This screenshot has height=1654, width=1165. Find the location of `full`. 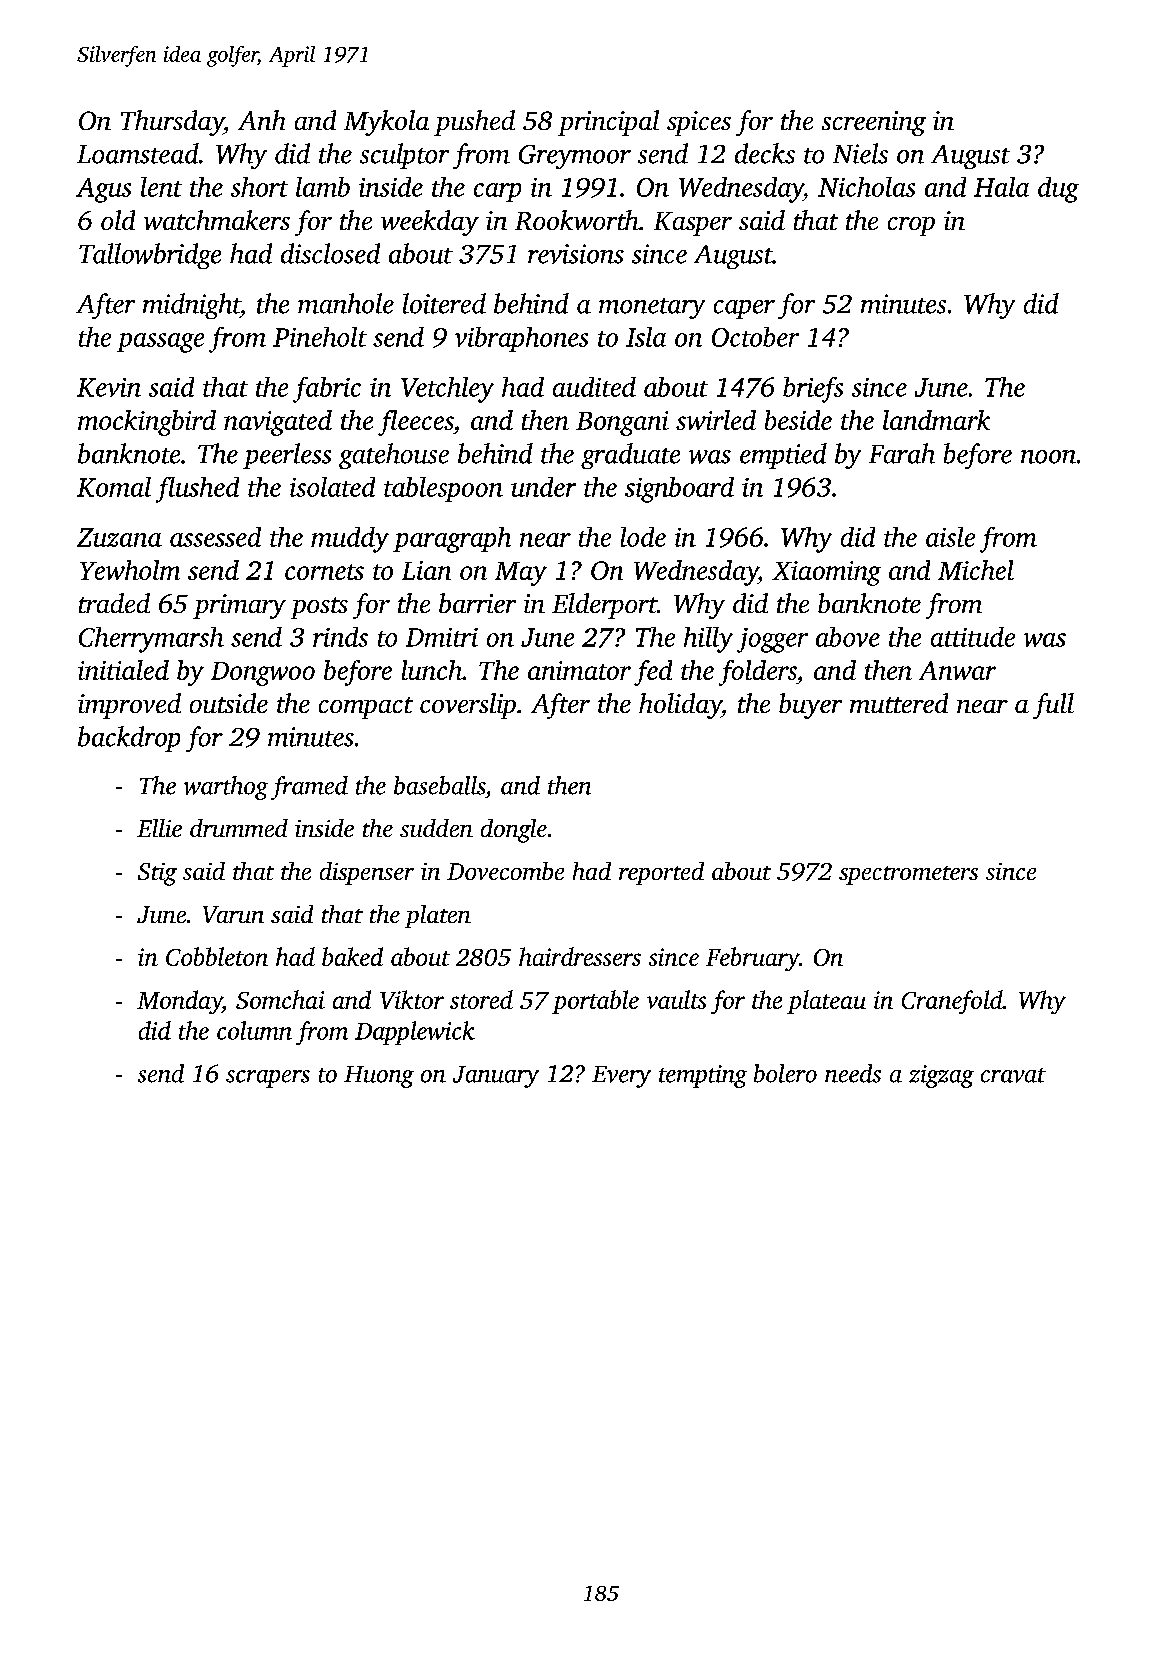

full is located at coordinates (1053, 706).
